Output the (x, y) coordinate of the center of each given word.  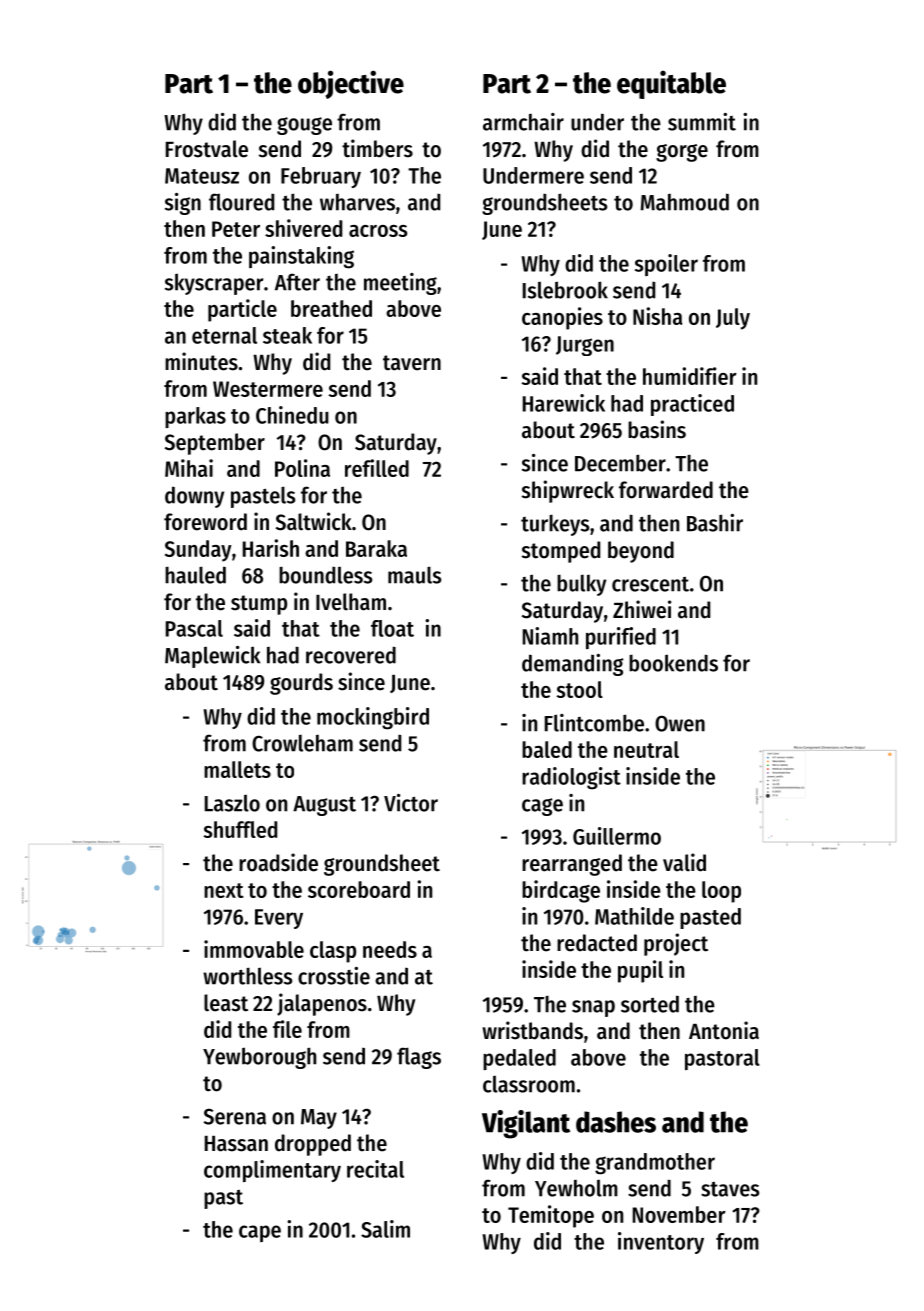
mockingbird (373, 718)
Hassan (236, 1144)
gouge (304, 126)
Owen (680, 723)
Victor (411, 803)
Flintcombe (594, 723)
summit (702, 122)
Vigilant (526, 1124)
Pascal (194, 628)
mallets (237, 769)
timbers (377, 148)
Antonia (724, 1030)
